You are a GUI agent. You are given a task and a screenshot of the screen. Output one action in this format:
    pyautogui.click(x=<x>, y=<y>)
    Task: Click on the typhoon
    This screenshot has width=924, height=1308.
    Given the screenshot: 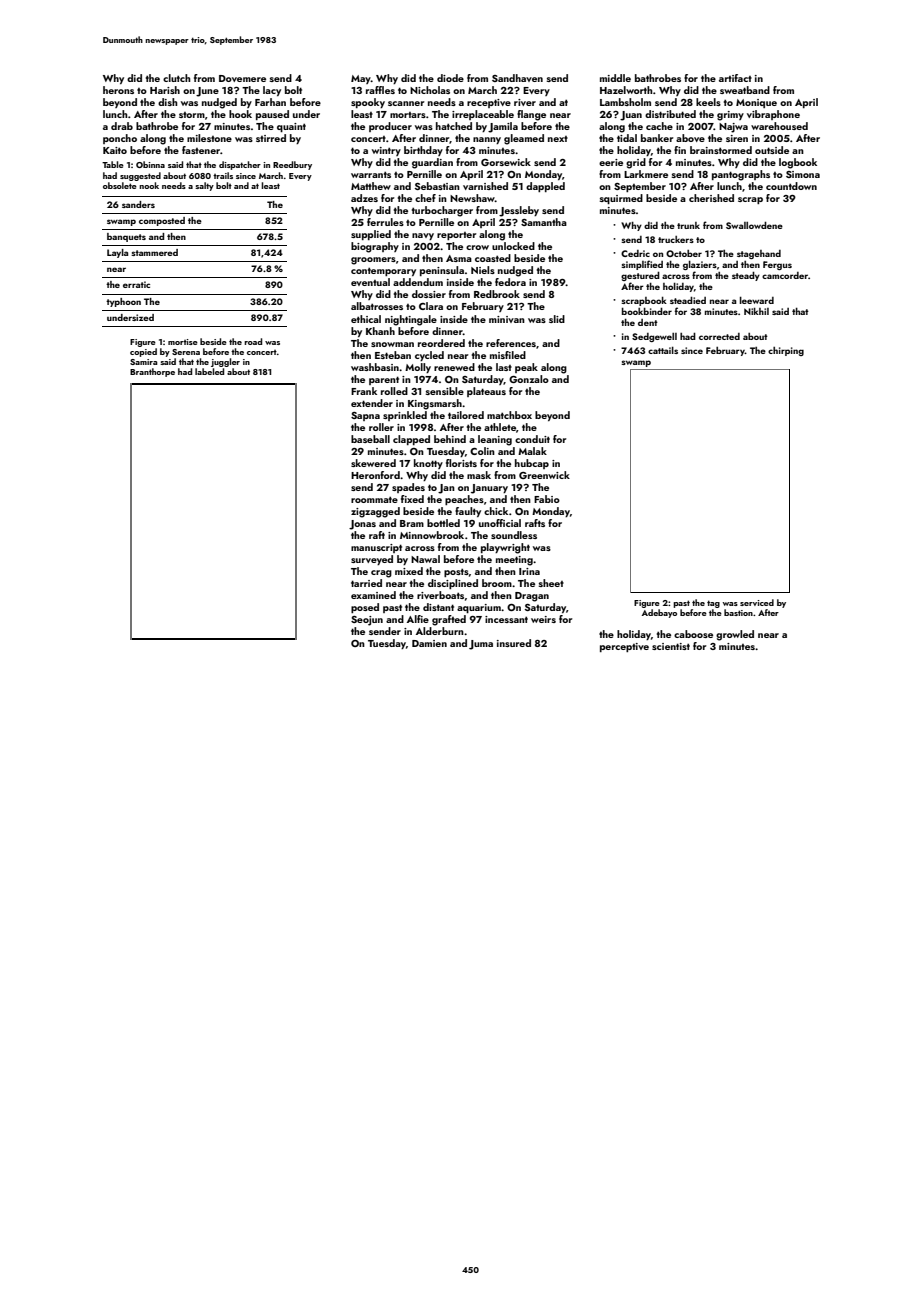 What is the action you would take?
    pyautogui.click(x=123, y=302)
